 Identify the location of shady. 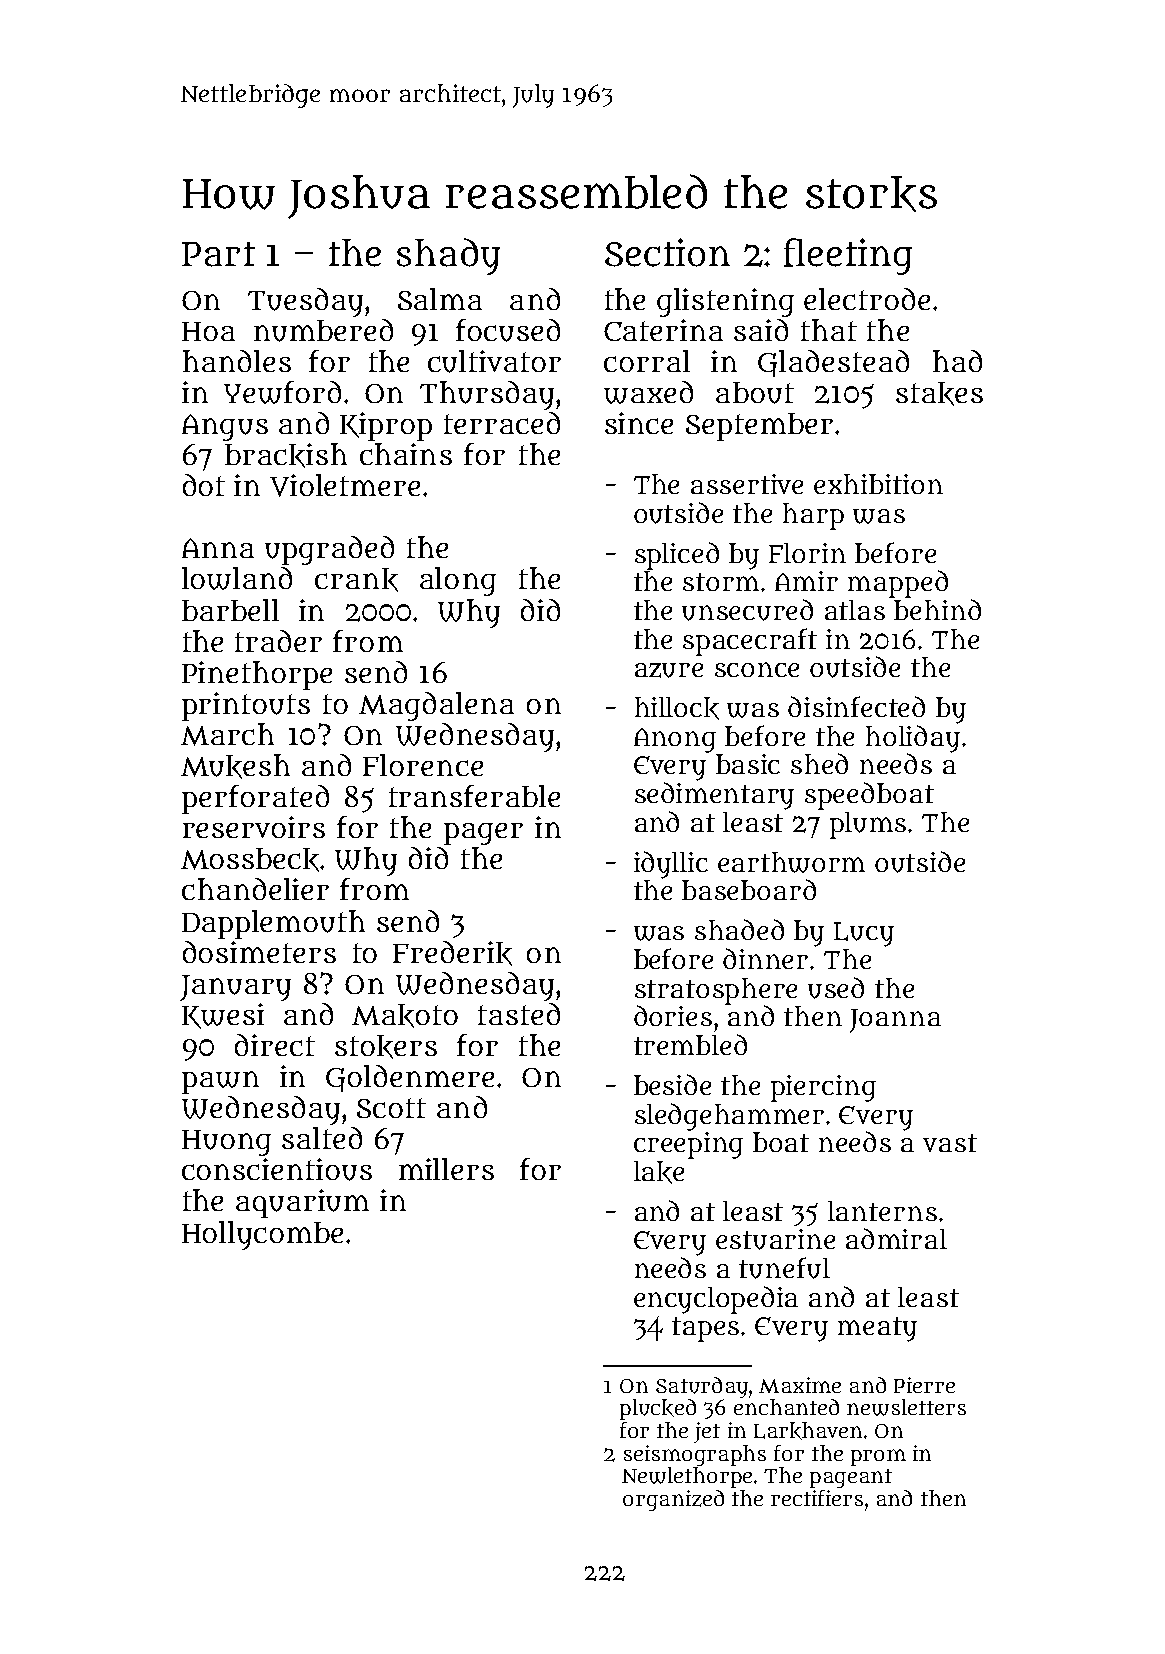
(448, 256).
